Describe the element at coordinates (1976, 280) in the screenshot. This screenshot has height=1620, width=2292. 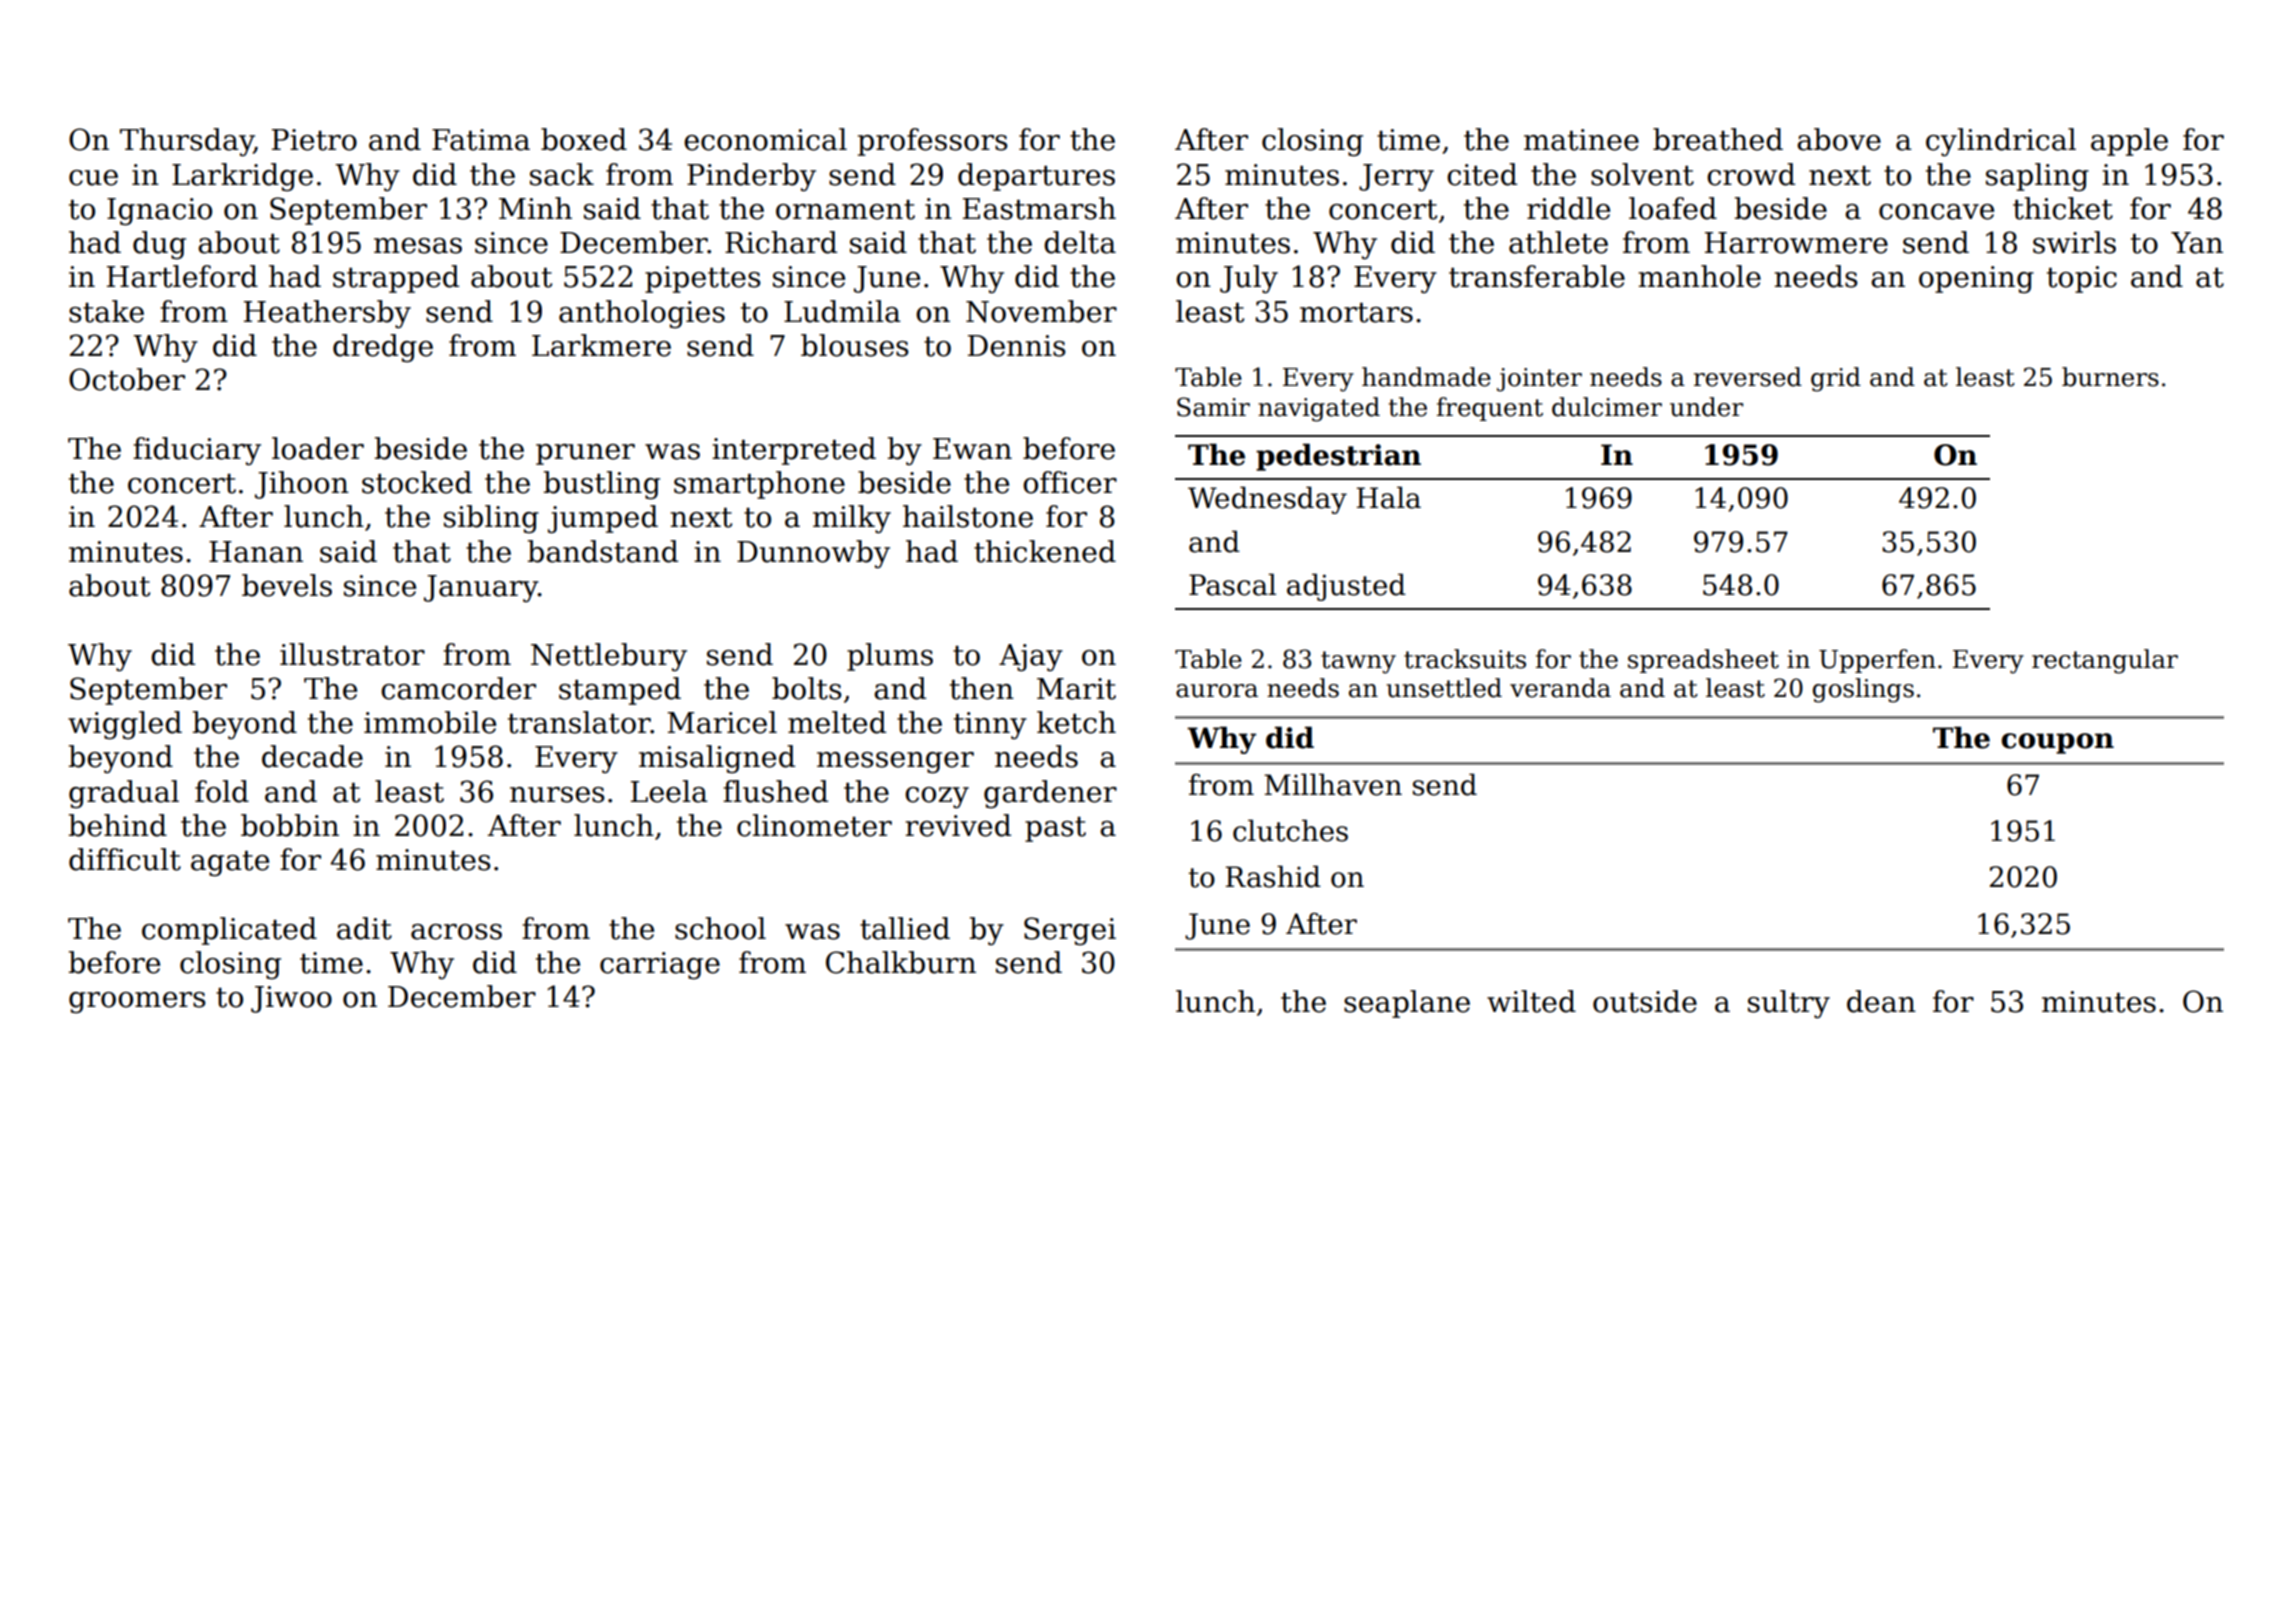
I see `opening` at that location.
